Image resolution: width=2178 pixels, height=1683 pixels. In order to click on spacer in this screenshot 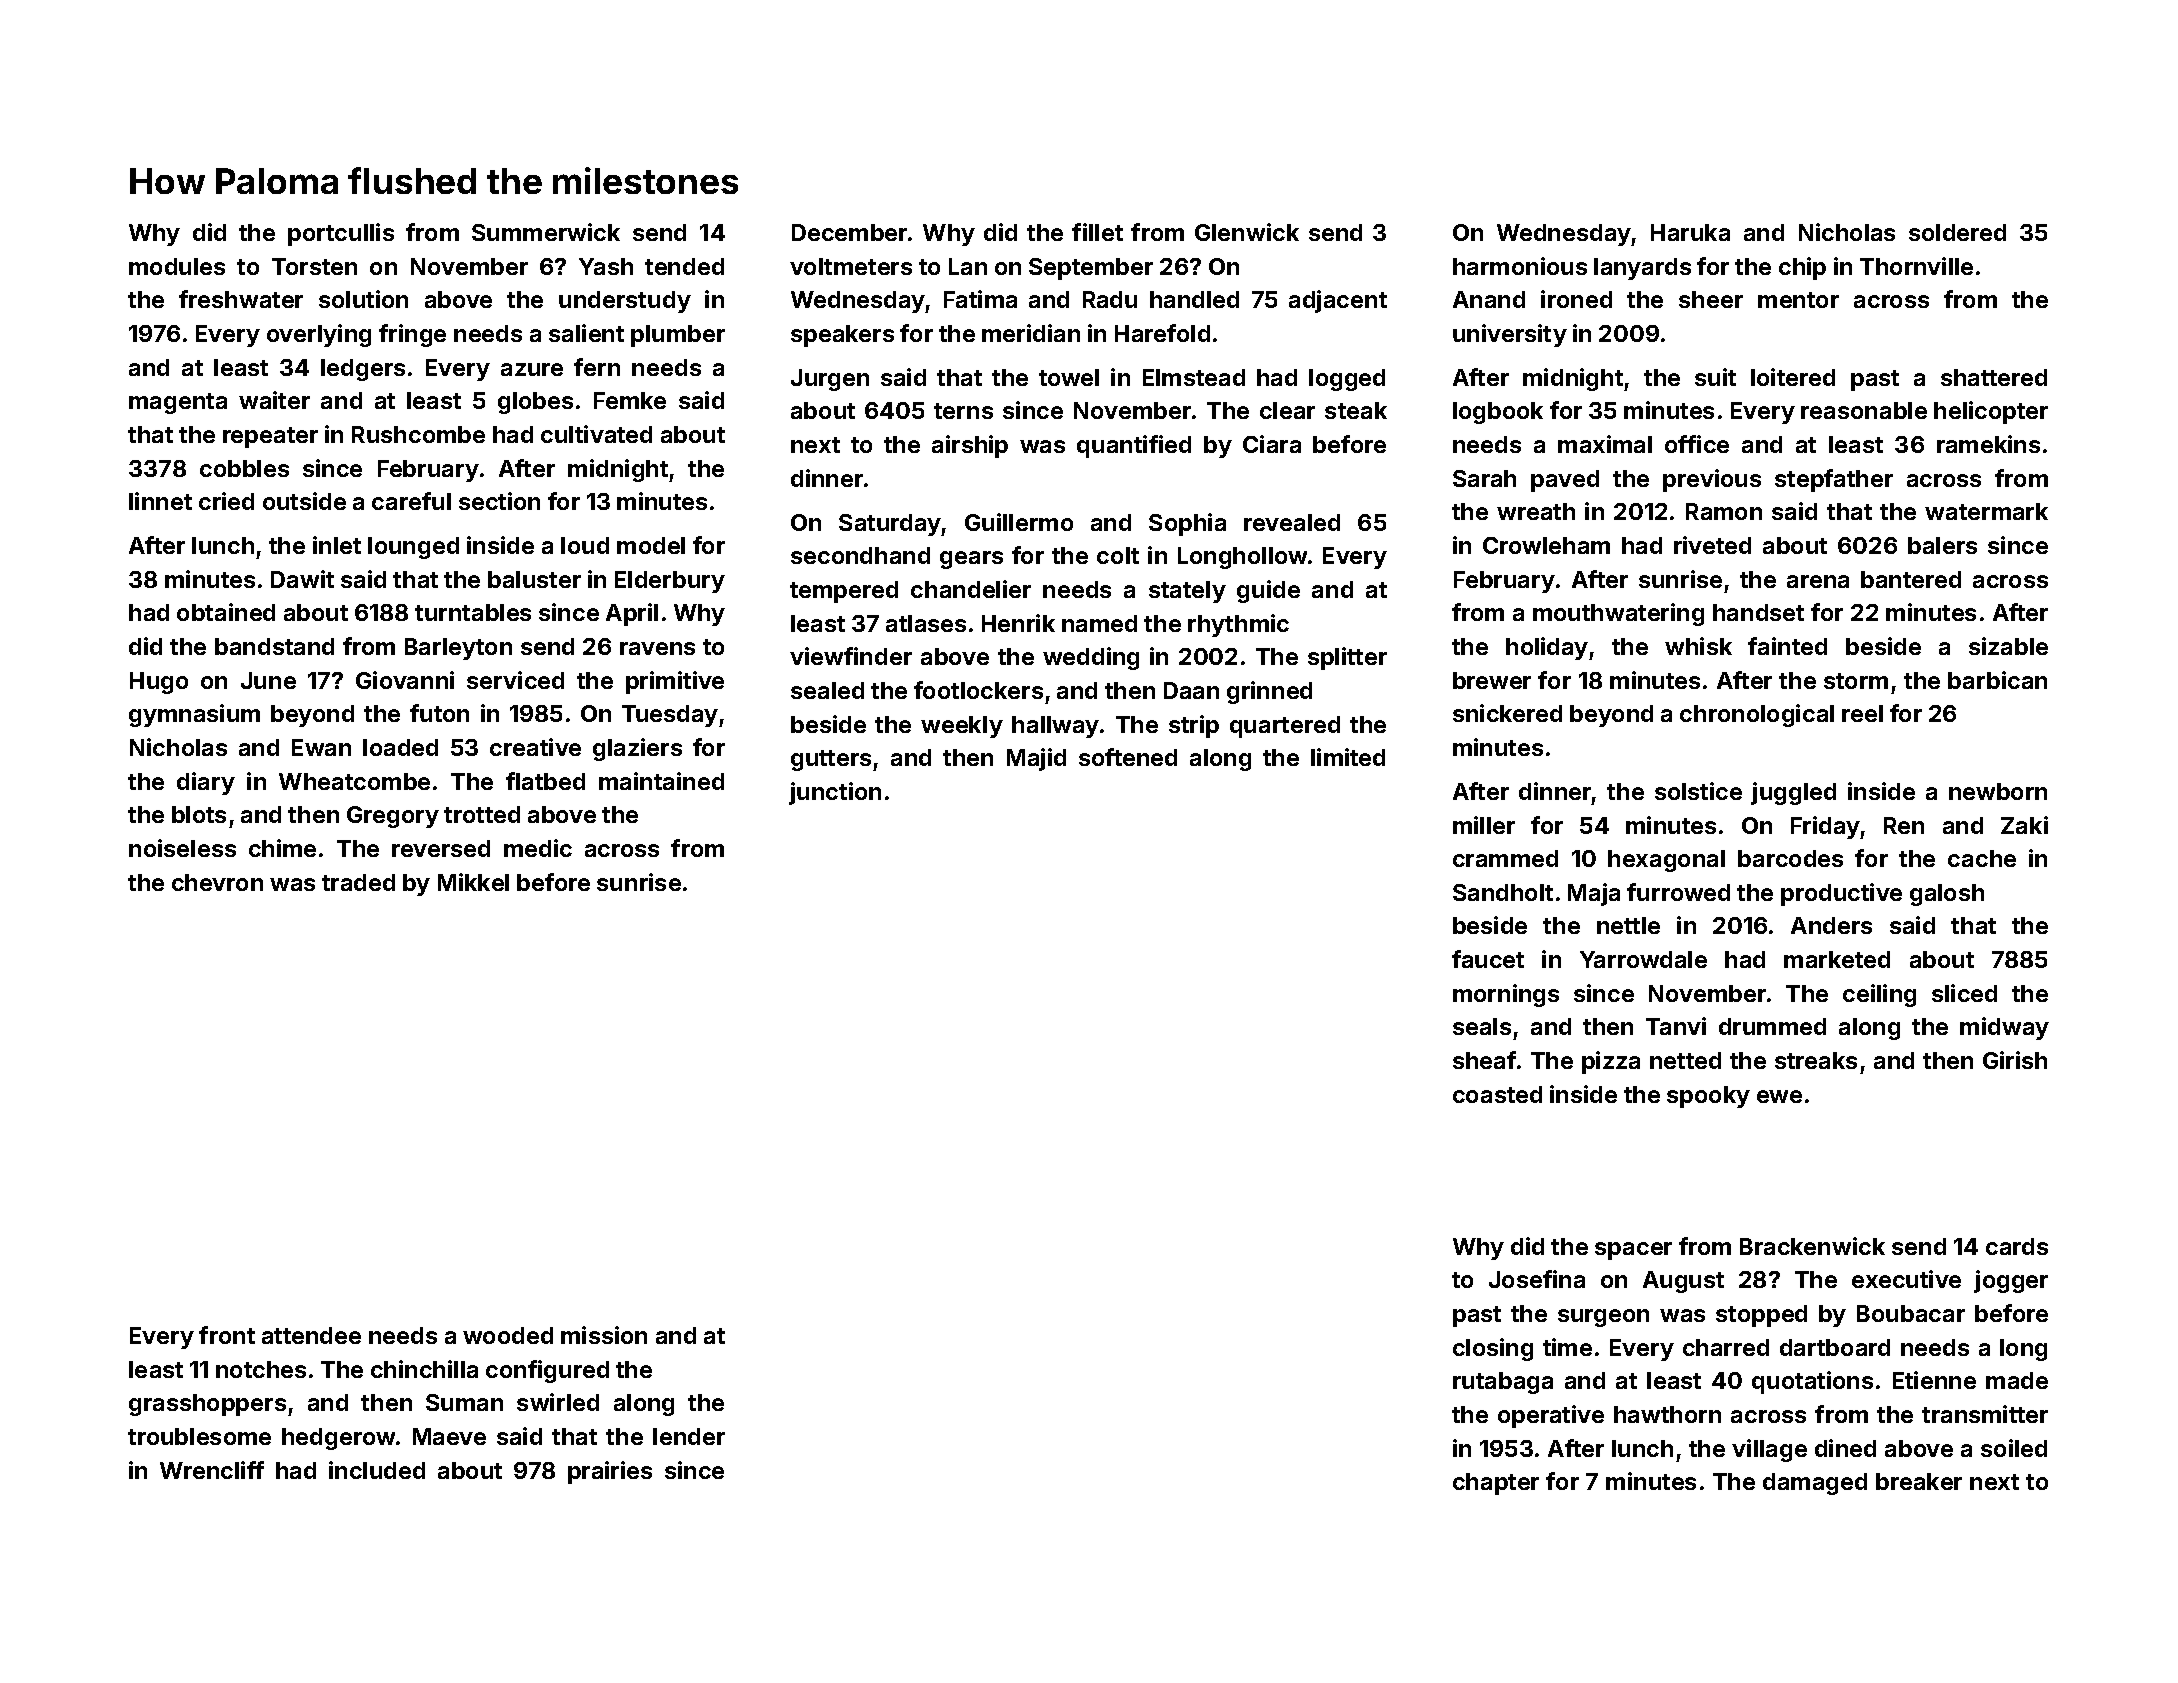, I will do `click(1633, 1251)`.
